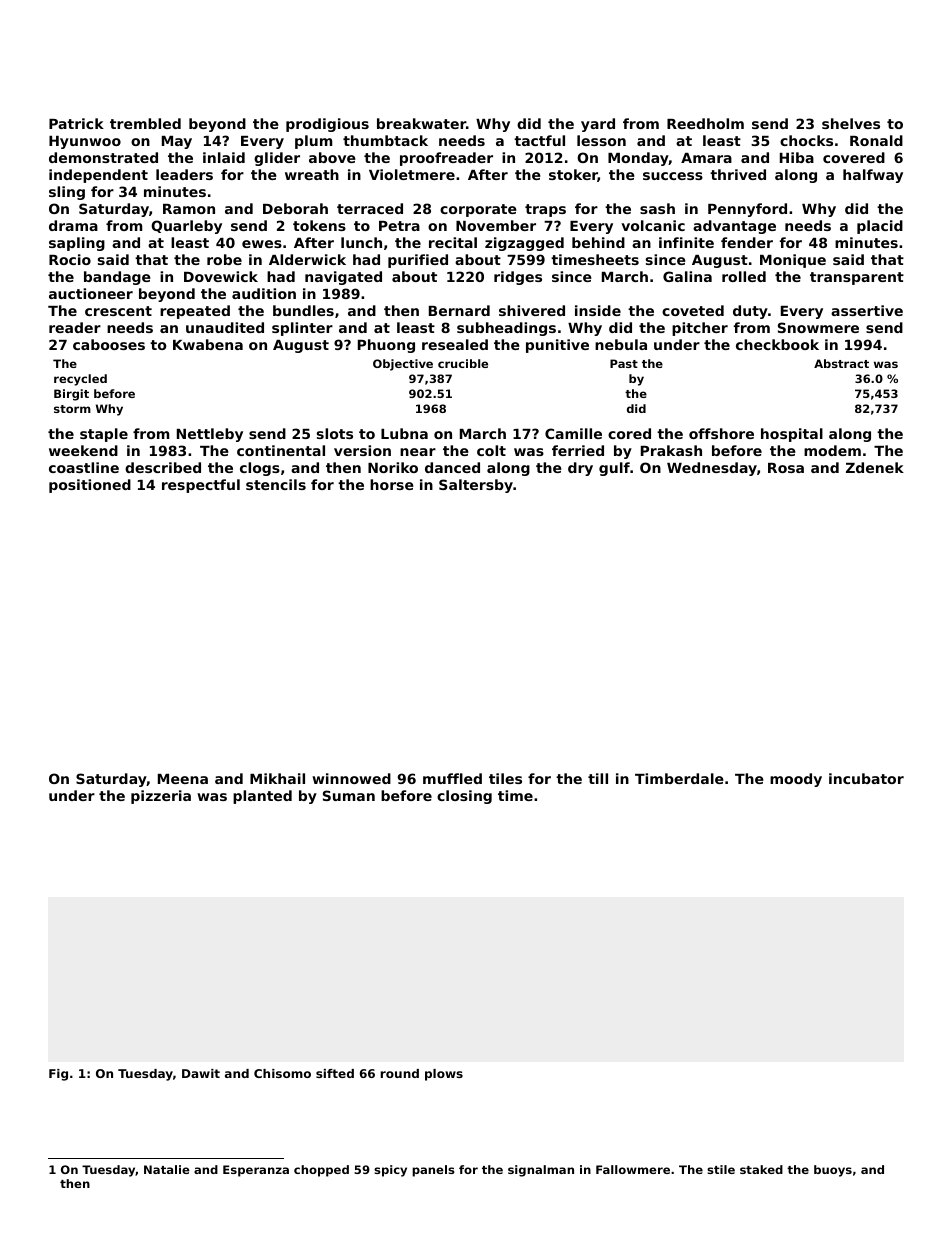  Describe the element at coordinates (183, 779) in the page. I see `Meena` at that location.
